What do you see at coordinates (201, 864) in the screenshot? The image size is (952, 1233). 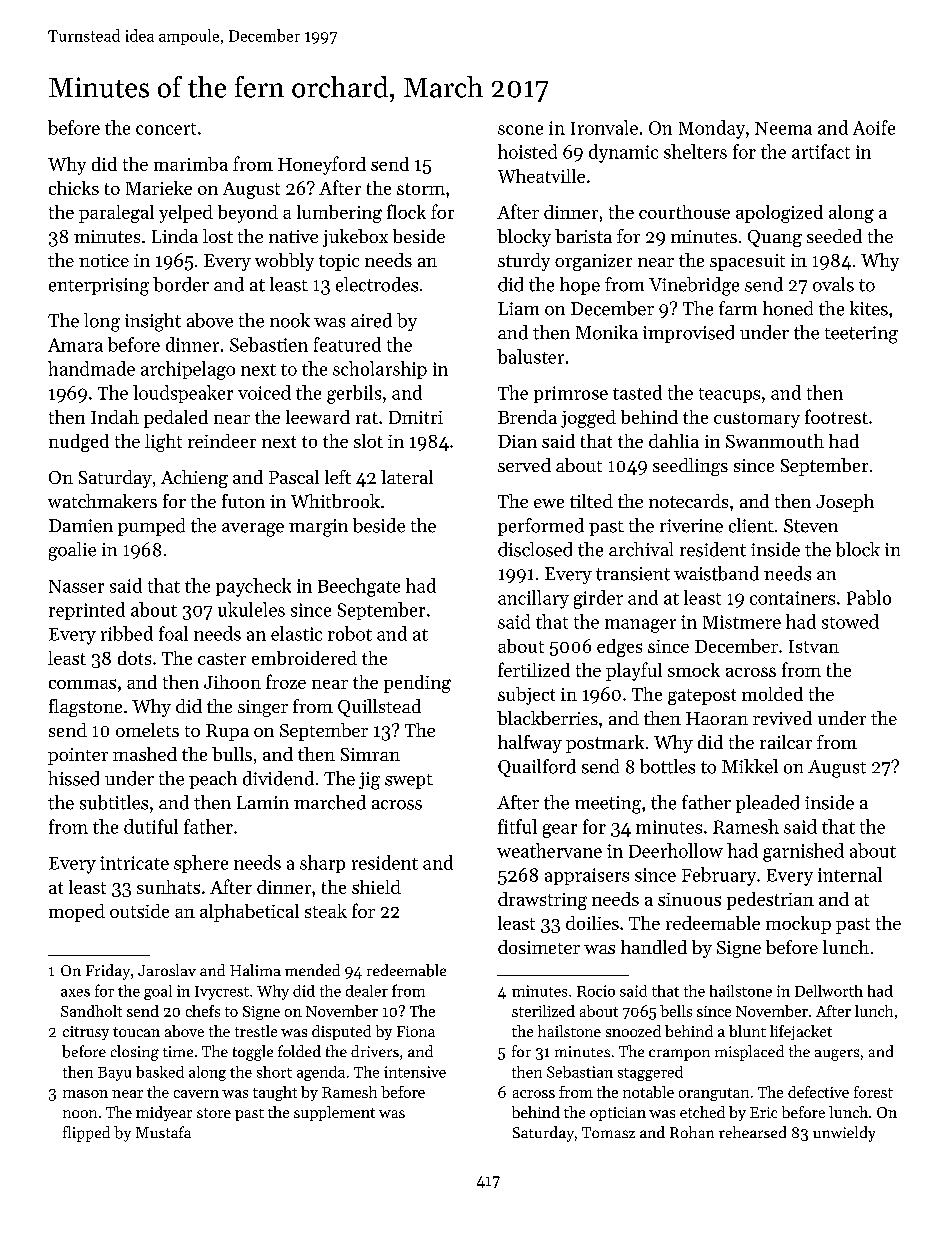 I see `sphere` at bounding box center [201, 864].
